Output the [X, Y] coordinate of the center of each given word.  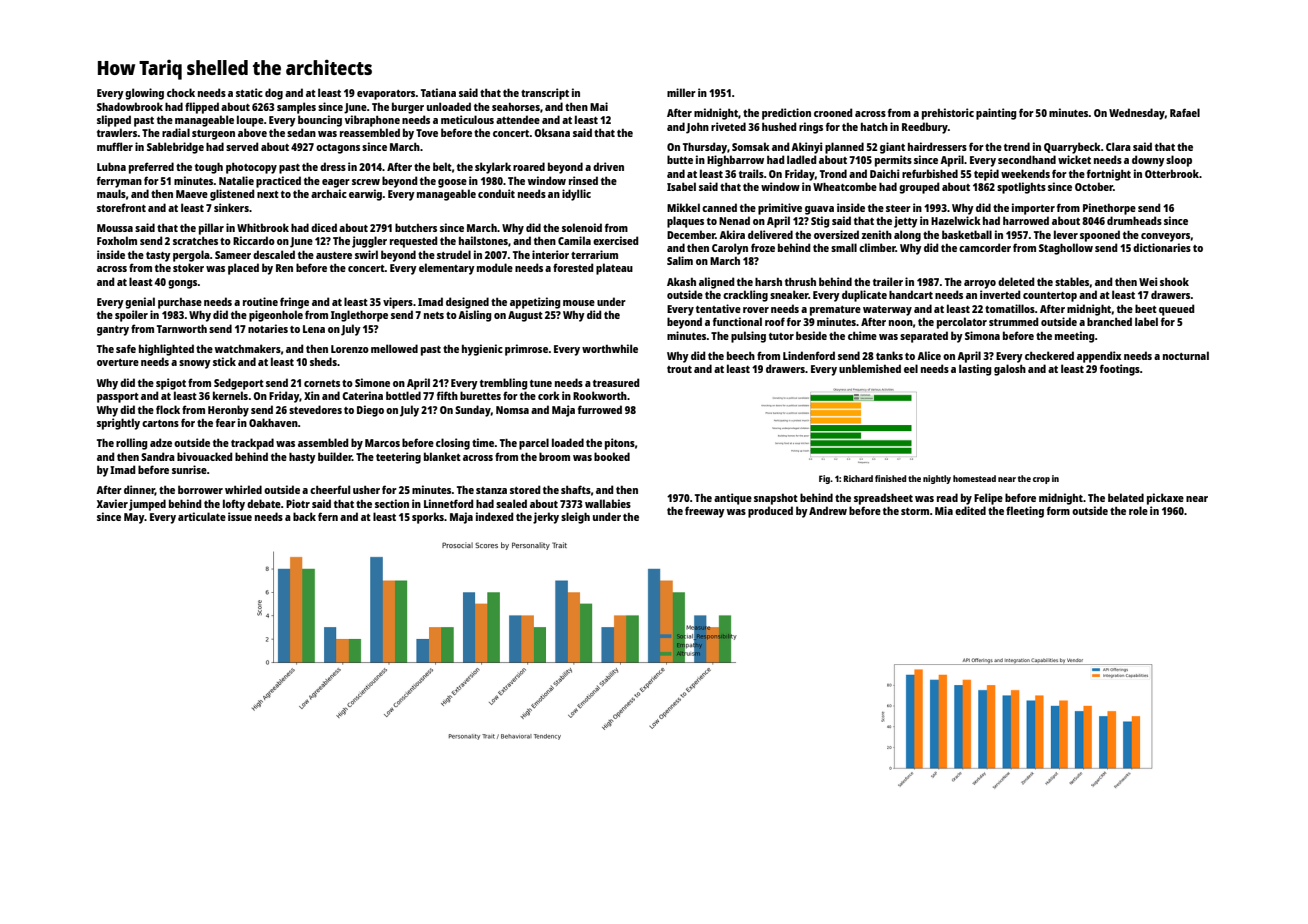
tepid [986, 175]
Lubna [111, 166]
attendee [518, 119]
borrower [200, 489]
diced [324, 227]
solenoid [582, 227]
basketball [967, 234]
